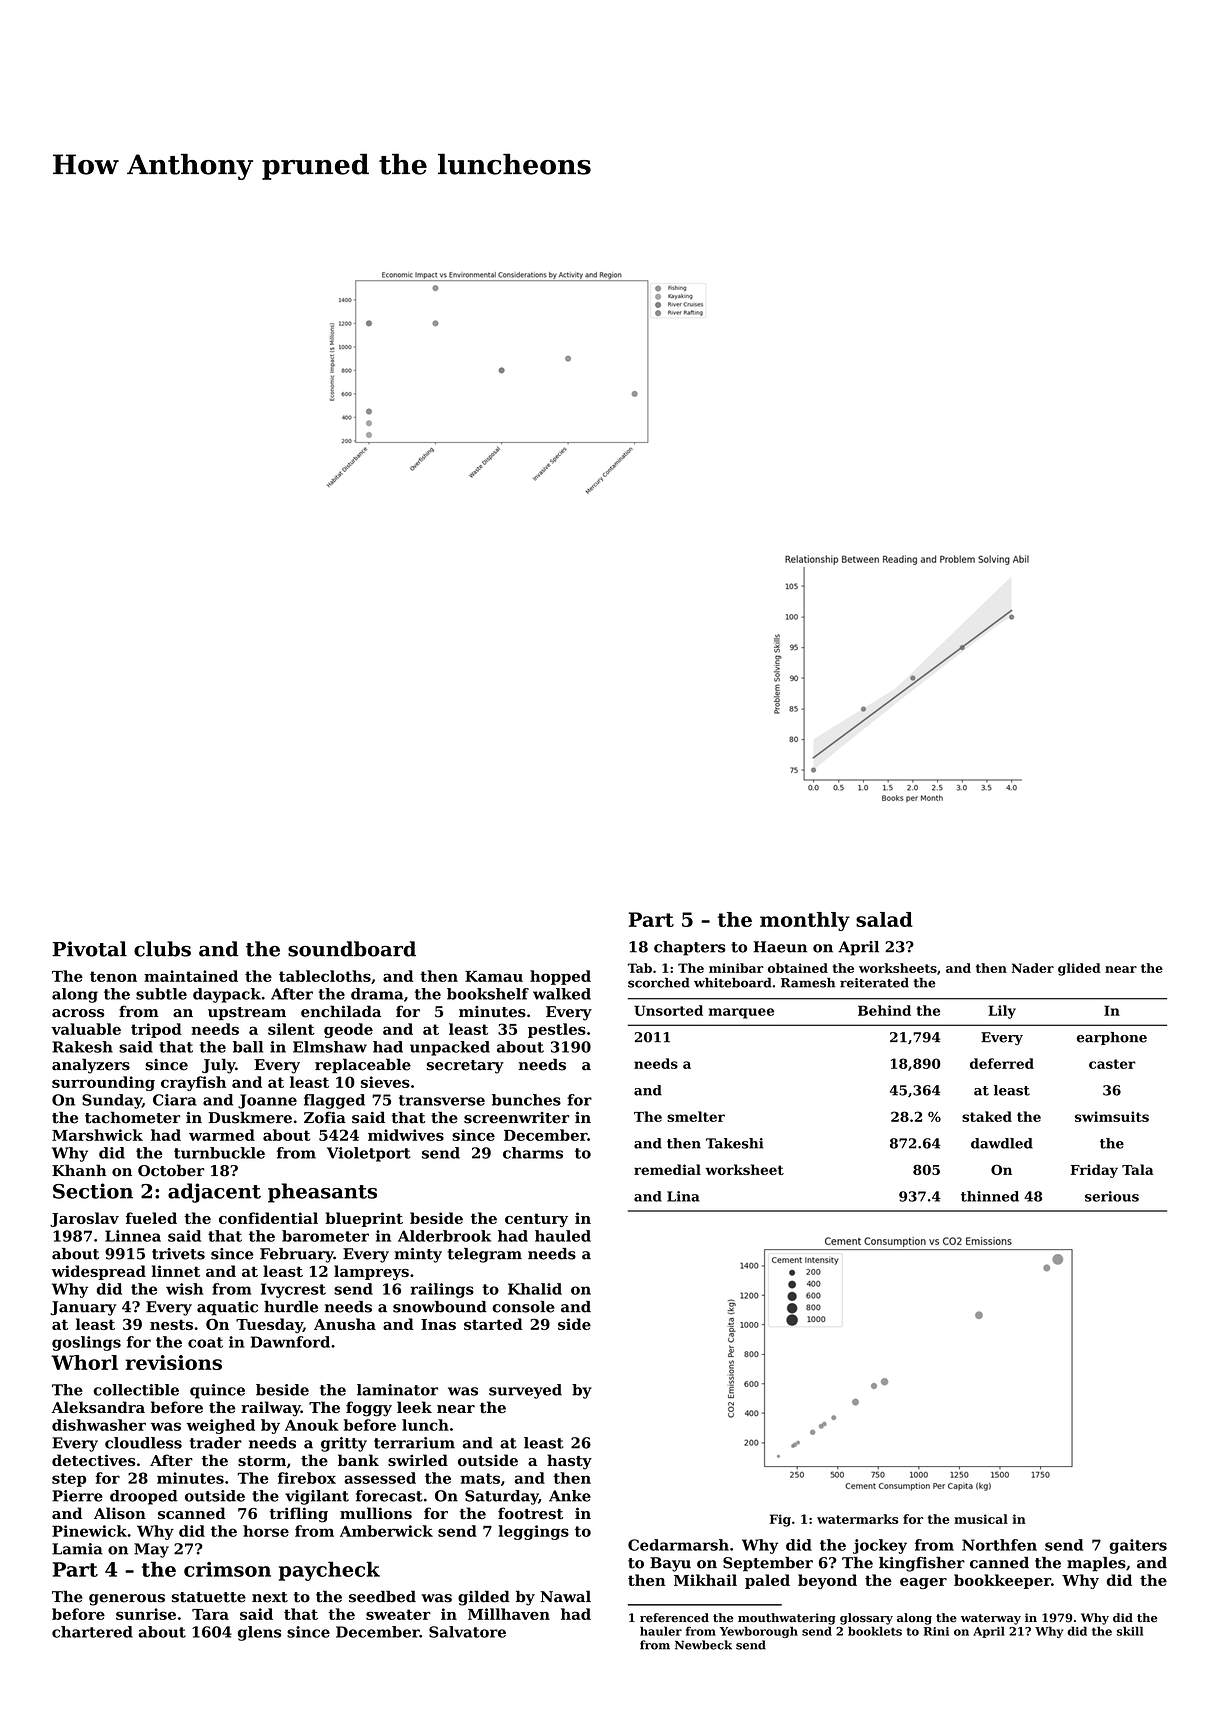 The width and height of the screenshot is (1219, 1724). What do you see at coordinates (884, 1010) in the screenshot?
I see `Behind` at bounding box center [884, 1010].
